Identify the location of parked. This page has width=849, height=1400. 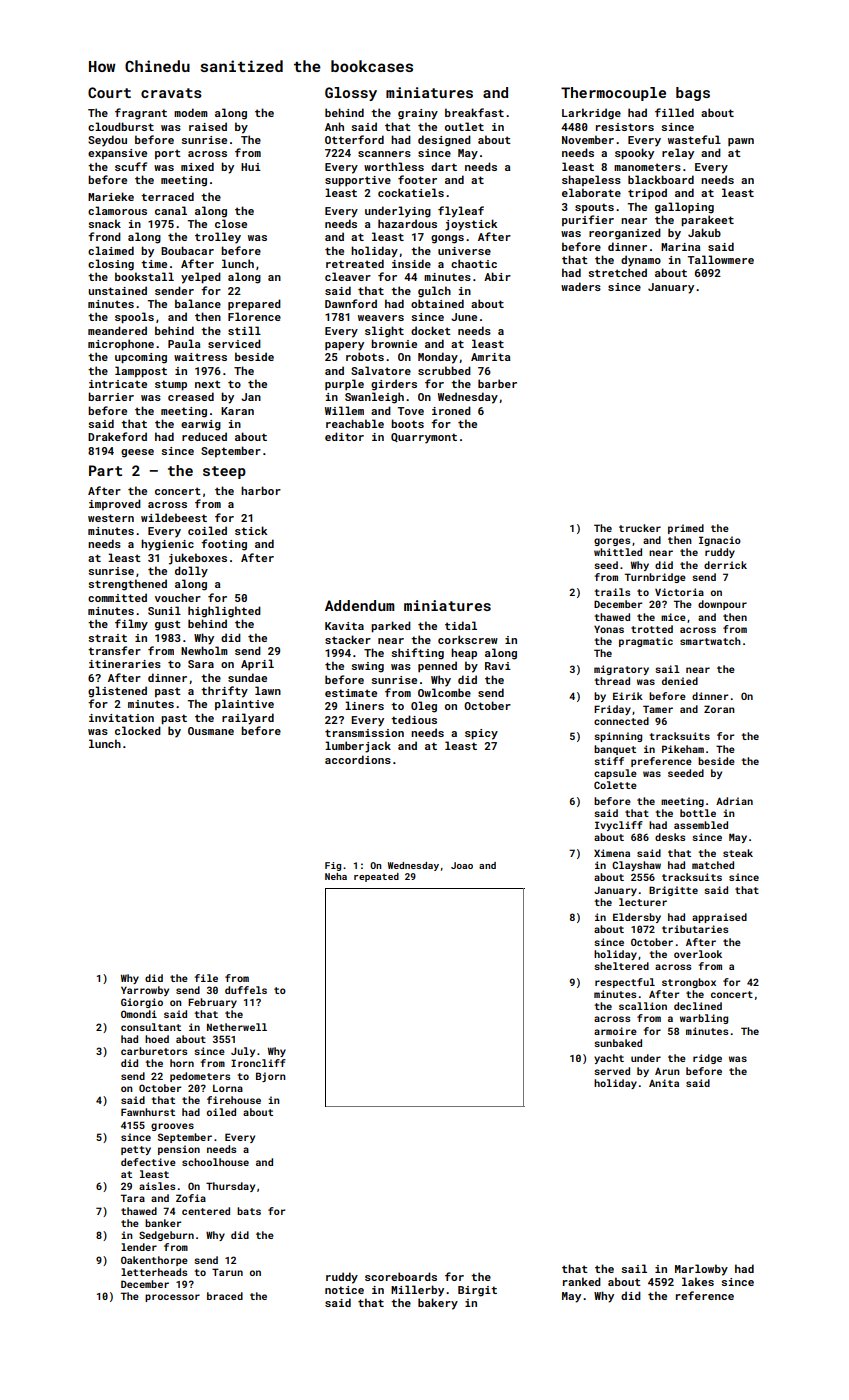
(391, 627).
